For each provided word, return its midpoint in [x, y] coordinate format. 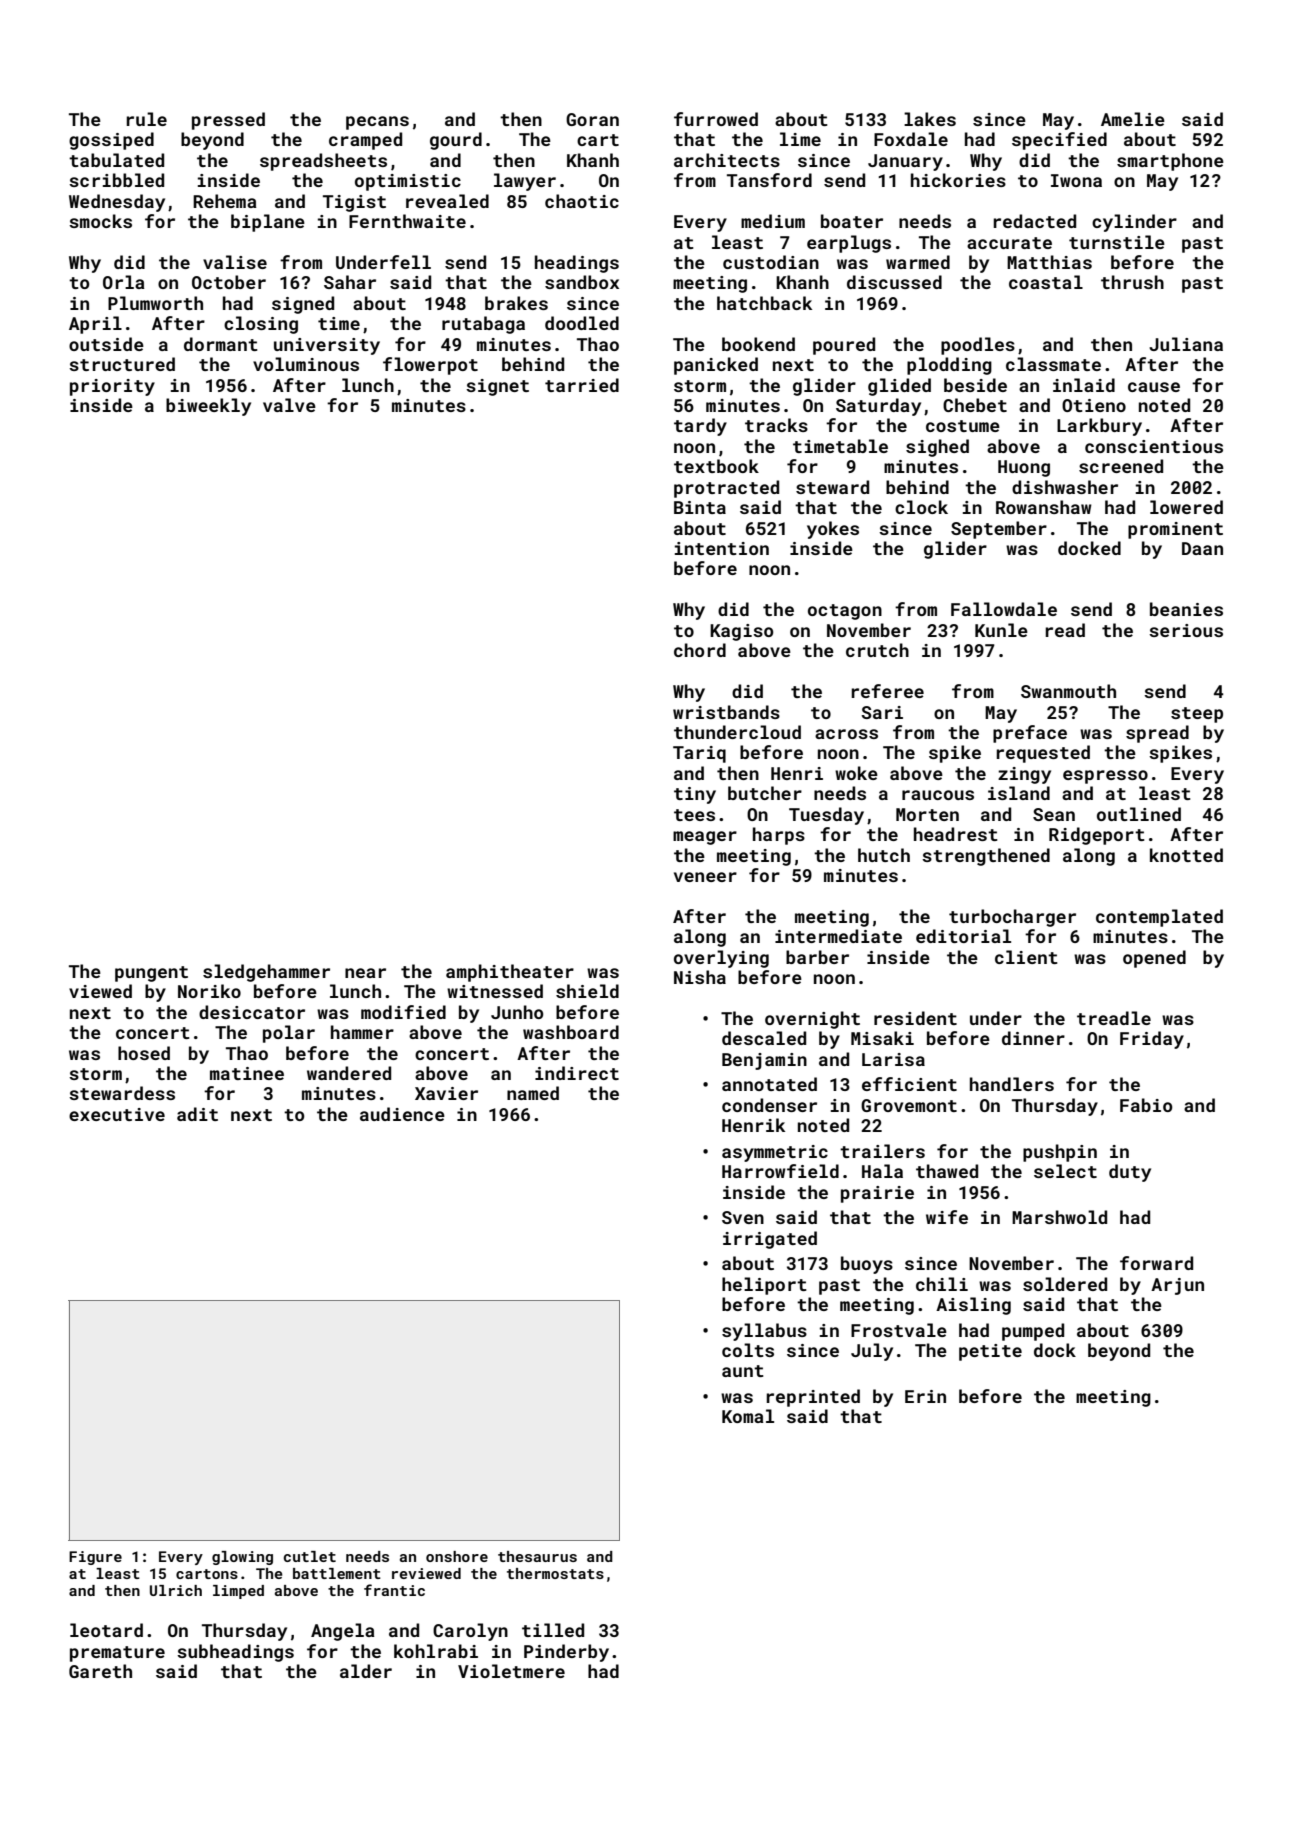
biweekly [208, 407]
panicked [716, 366]
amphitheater [510, 973]
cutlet [310, 1556]
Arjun [1177, 1286]
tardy [700, 427]
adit [197, 1114]
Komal [748, 1416]
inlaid [1084, 385]
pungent [151, 974]
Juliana [1186, 344]
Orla [124, 282]
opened [1154, 959]
